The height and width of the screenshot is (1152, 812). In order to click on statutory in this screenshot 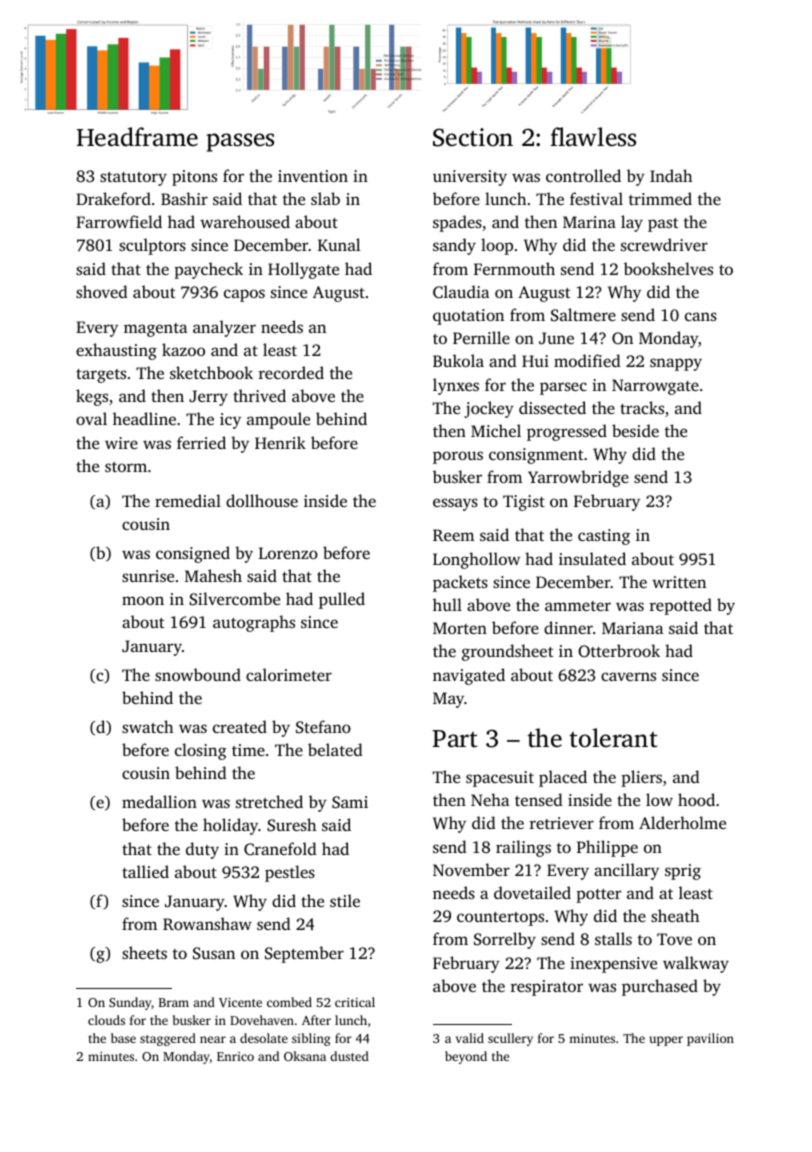, I will do `click(133, 179)`.
